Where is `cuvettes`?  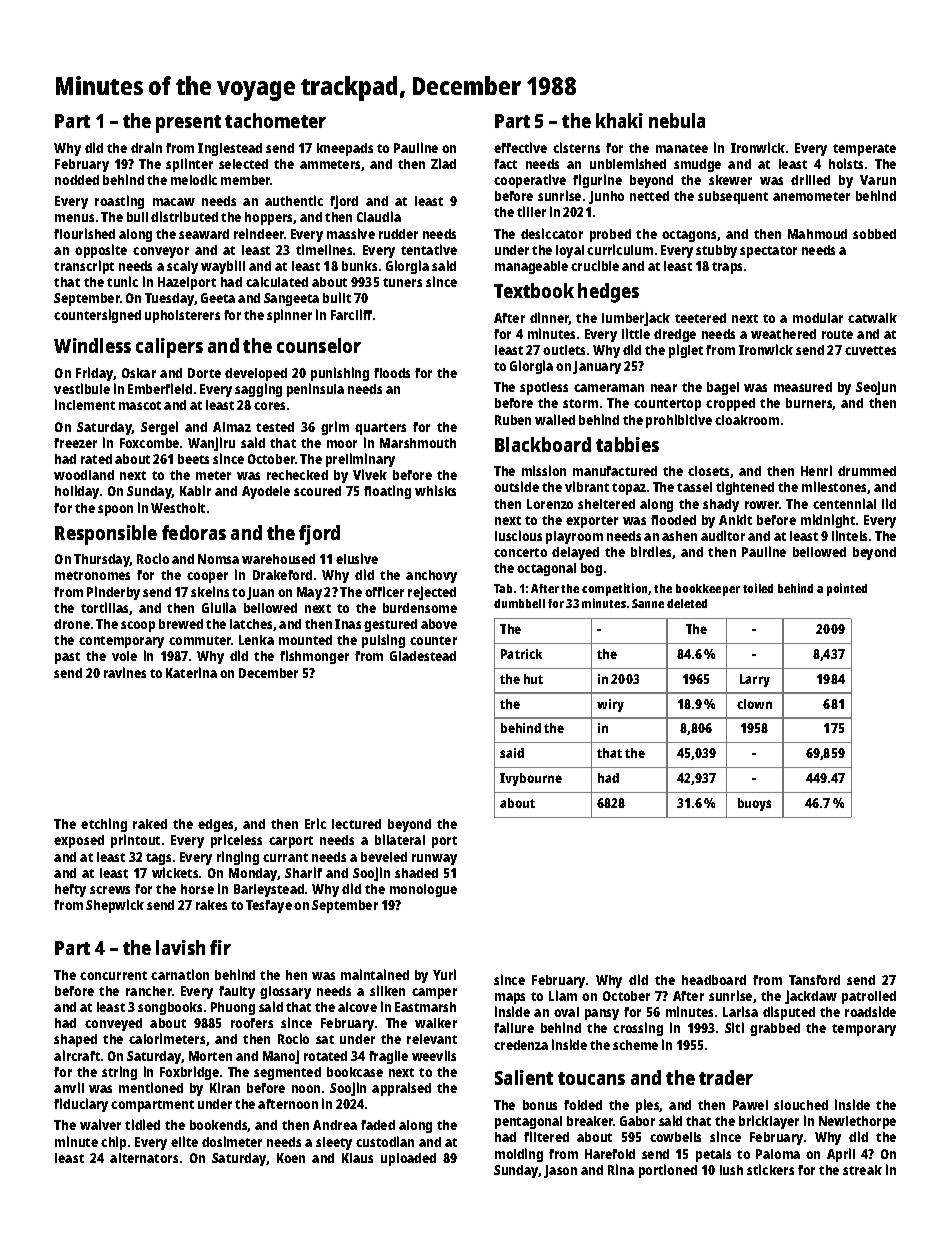
cuvettes is located at coordinates (870, 350).
